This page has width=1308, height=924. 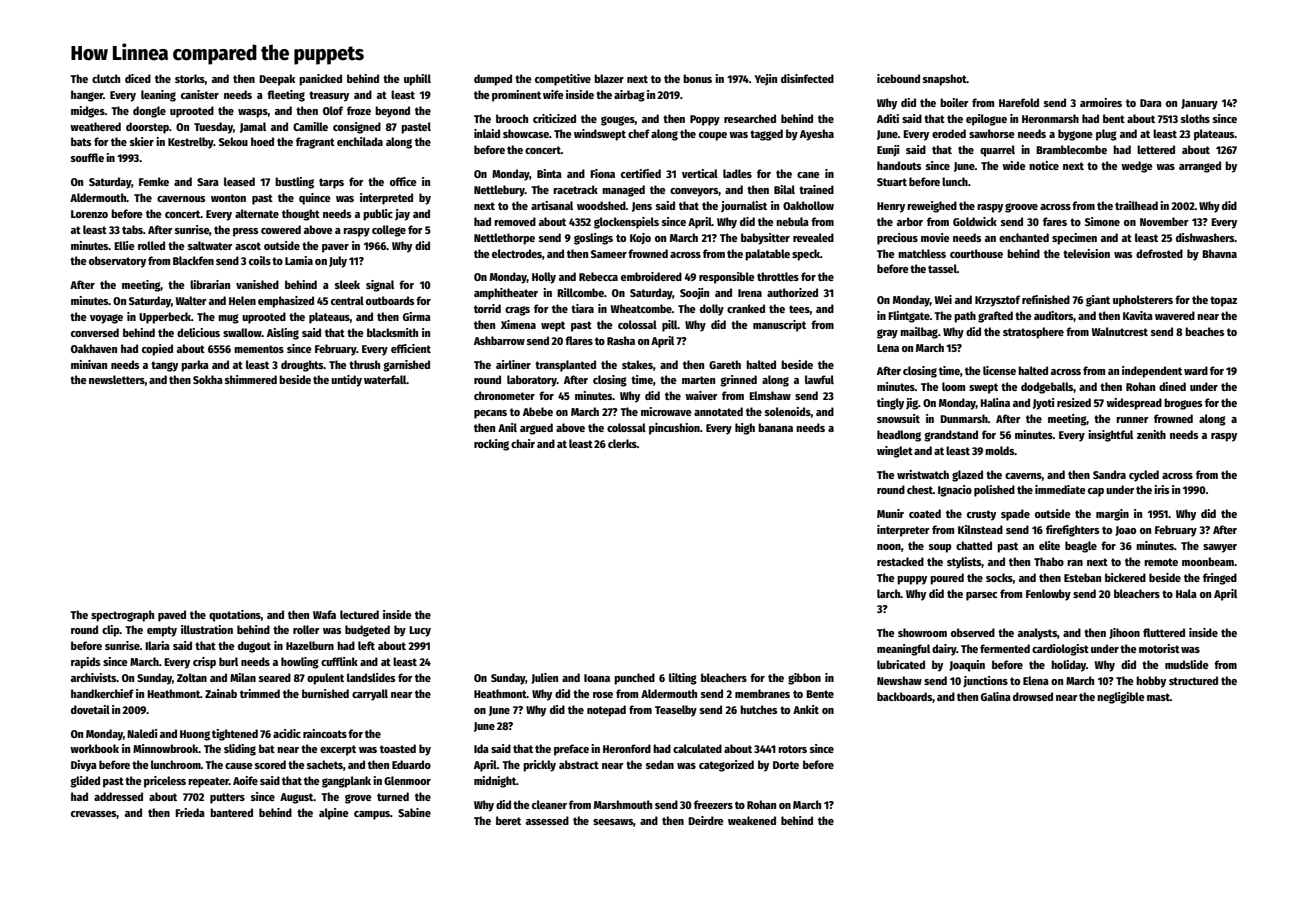 I want to click on Rasha, so click(x=621, y=340).
